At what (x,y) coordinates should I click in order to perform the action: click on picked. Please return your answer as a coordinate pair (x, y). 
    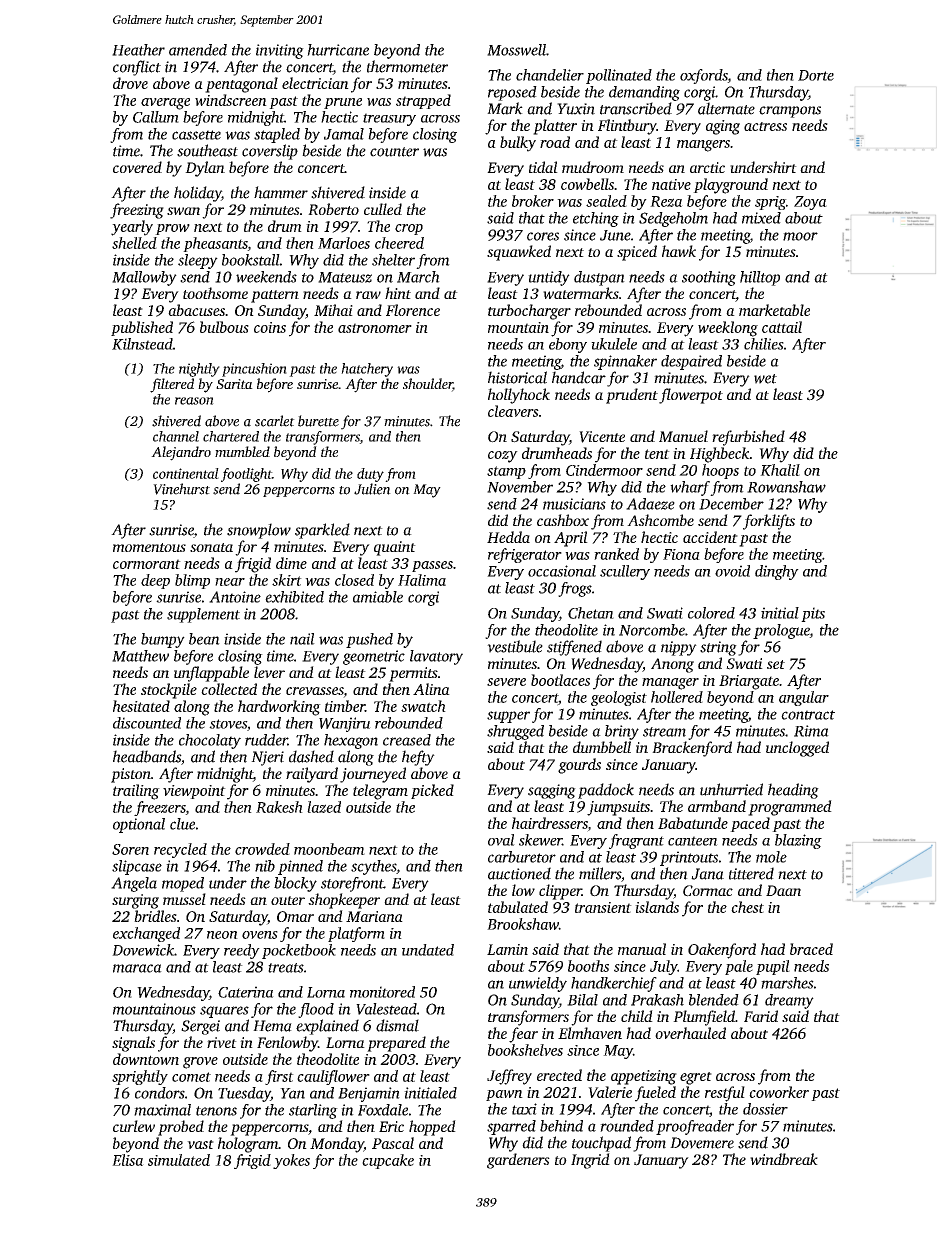
    Looking at the image, I should click on (432, 791).
